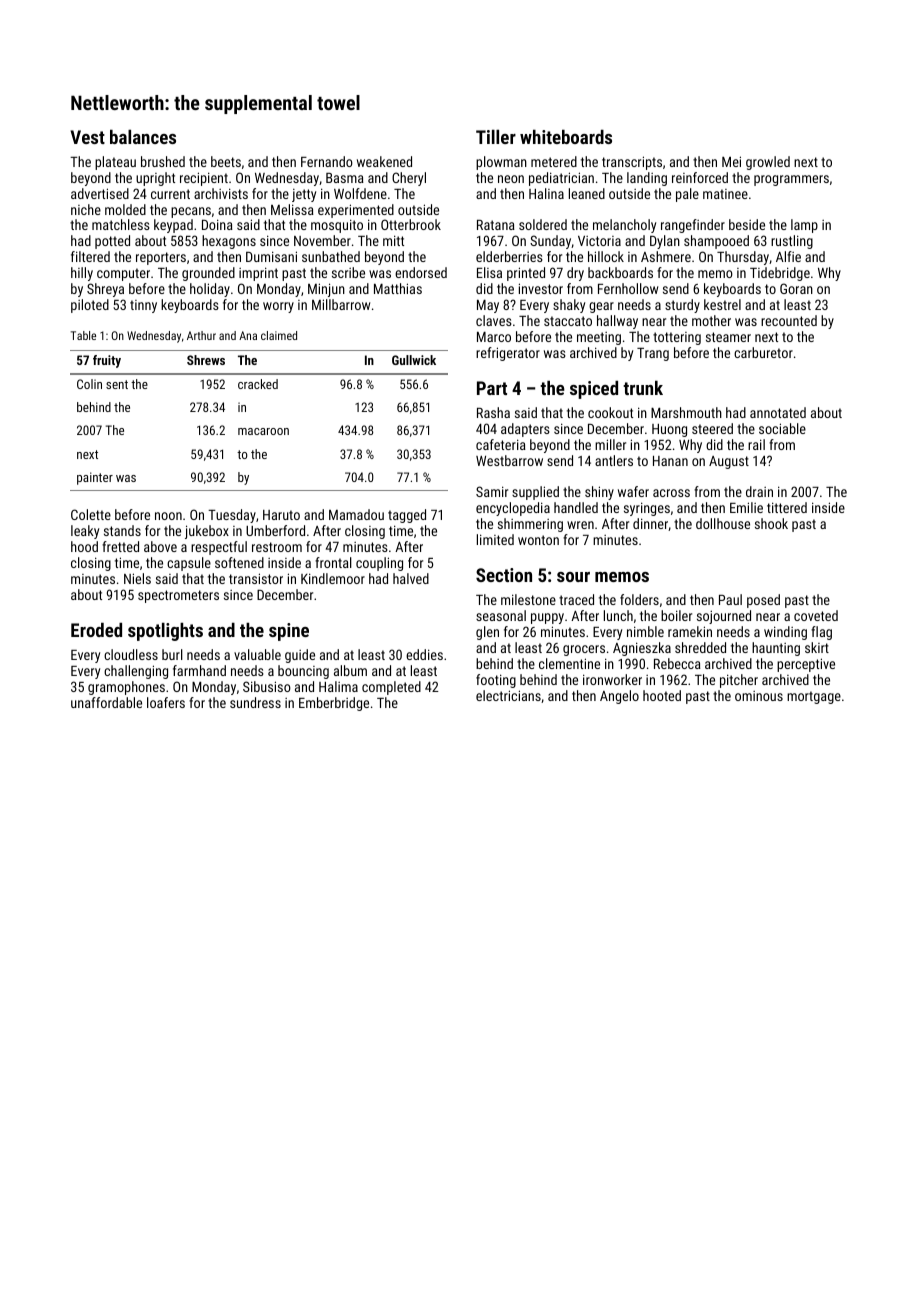 The height and width of the screenshot is (1308, 924). I want to click on softened, so click(239, 562).
